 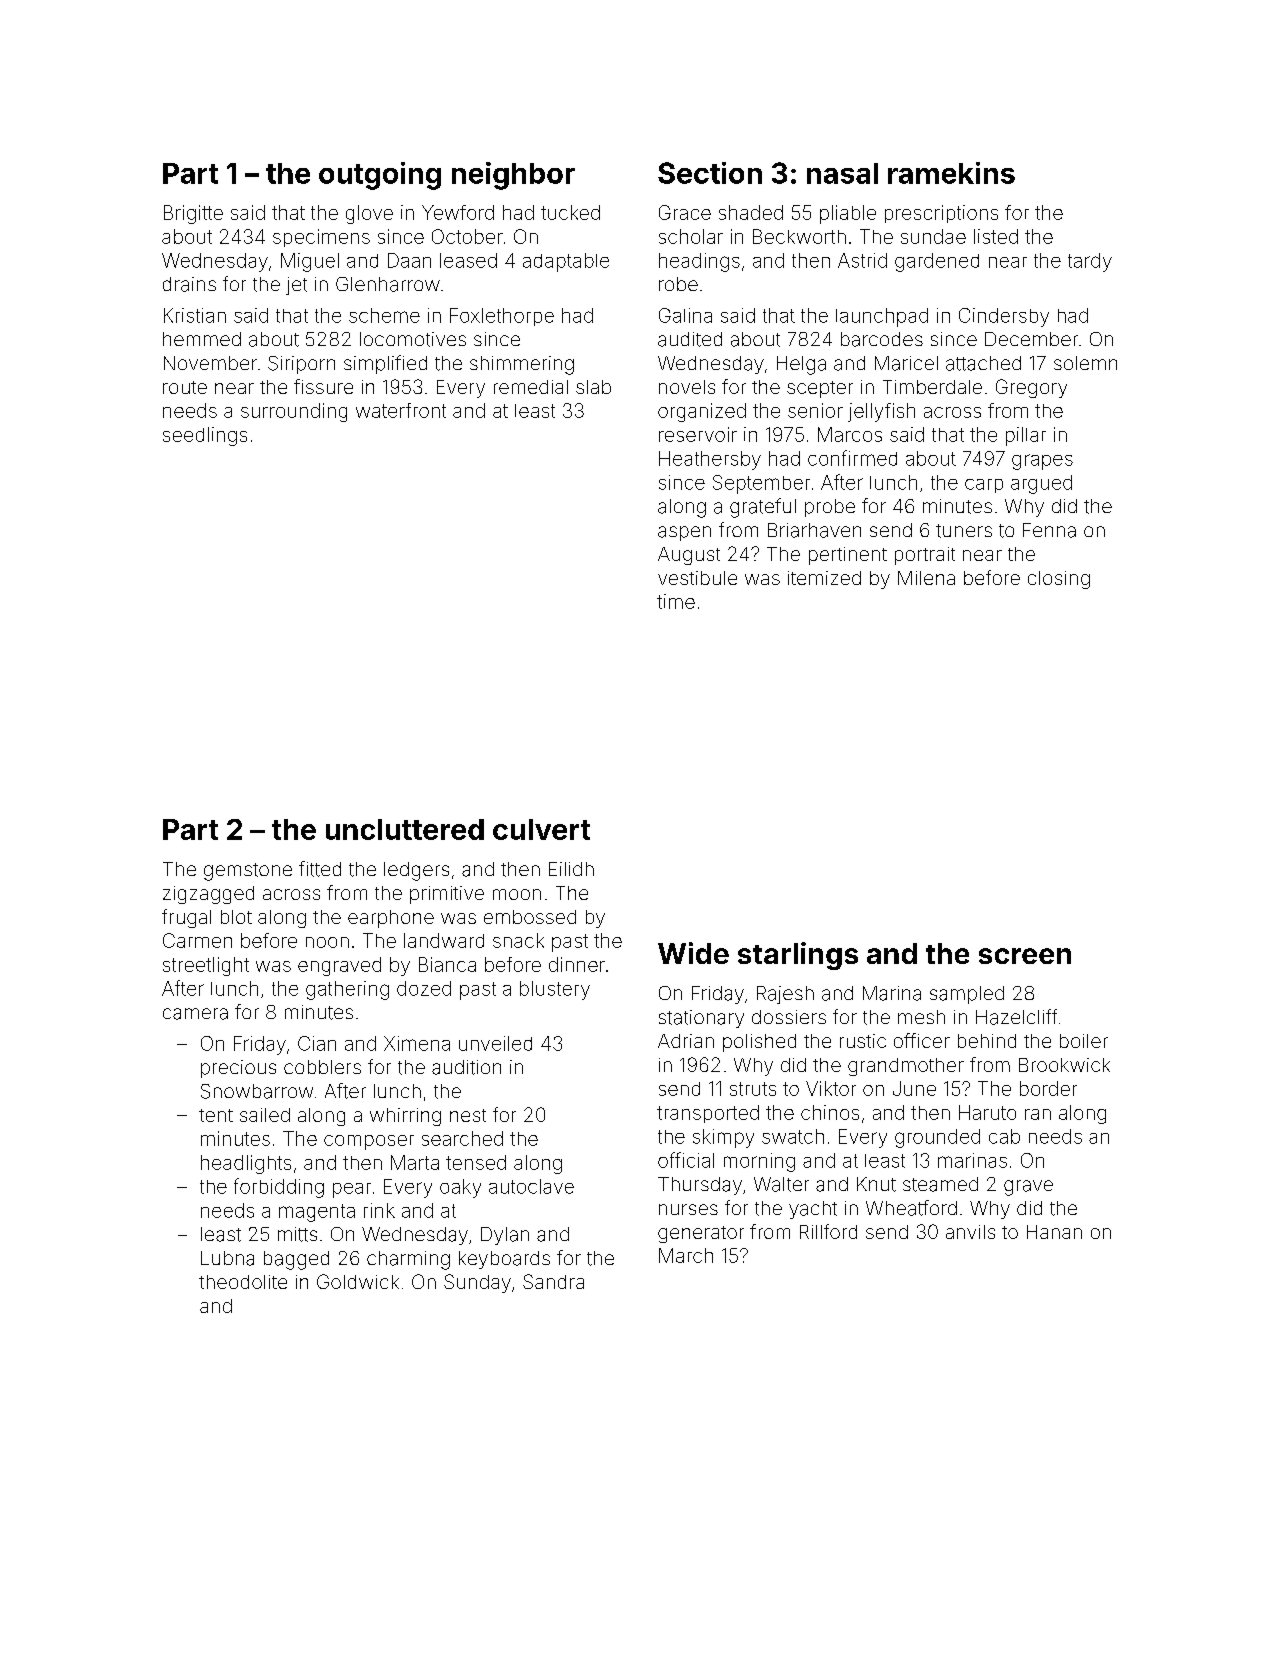 What do you see at coordinates (553, 1281) in the document?
I see `Sandra` at bounding box center [553, 1281].
